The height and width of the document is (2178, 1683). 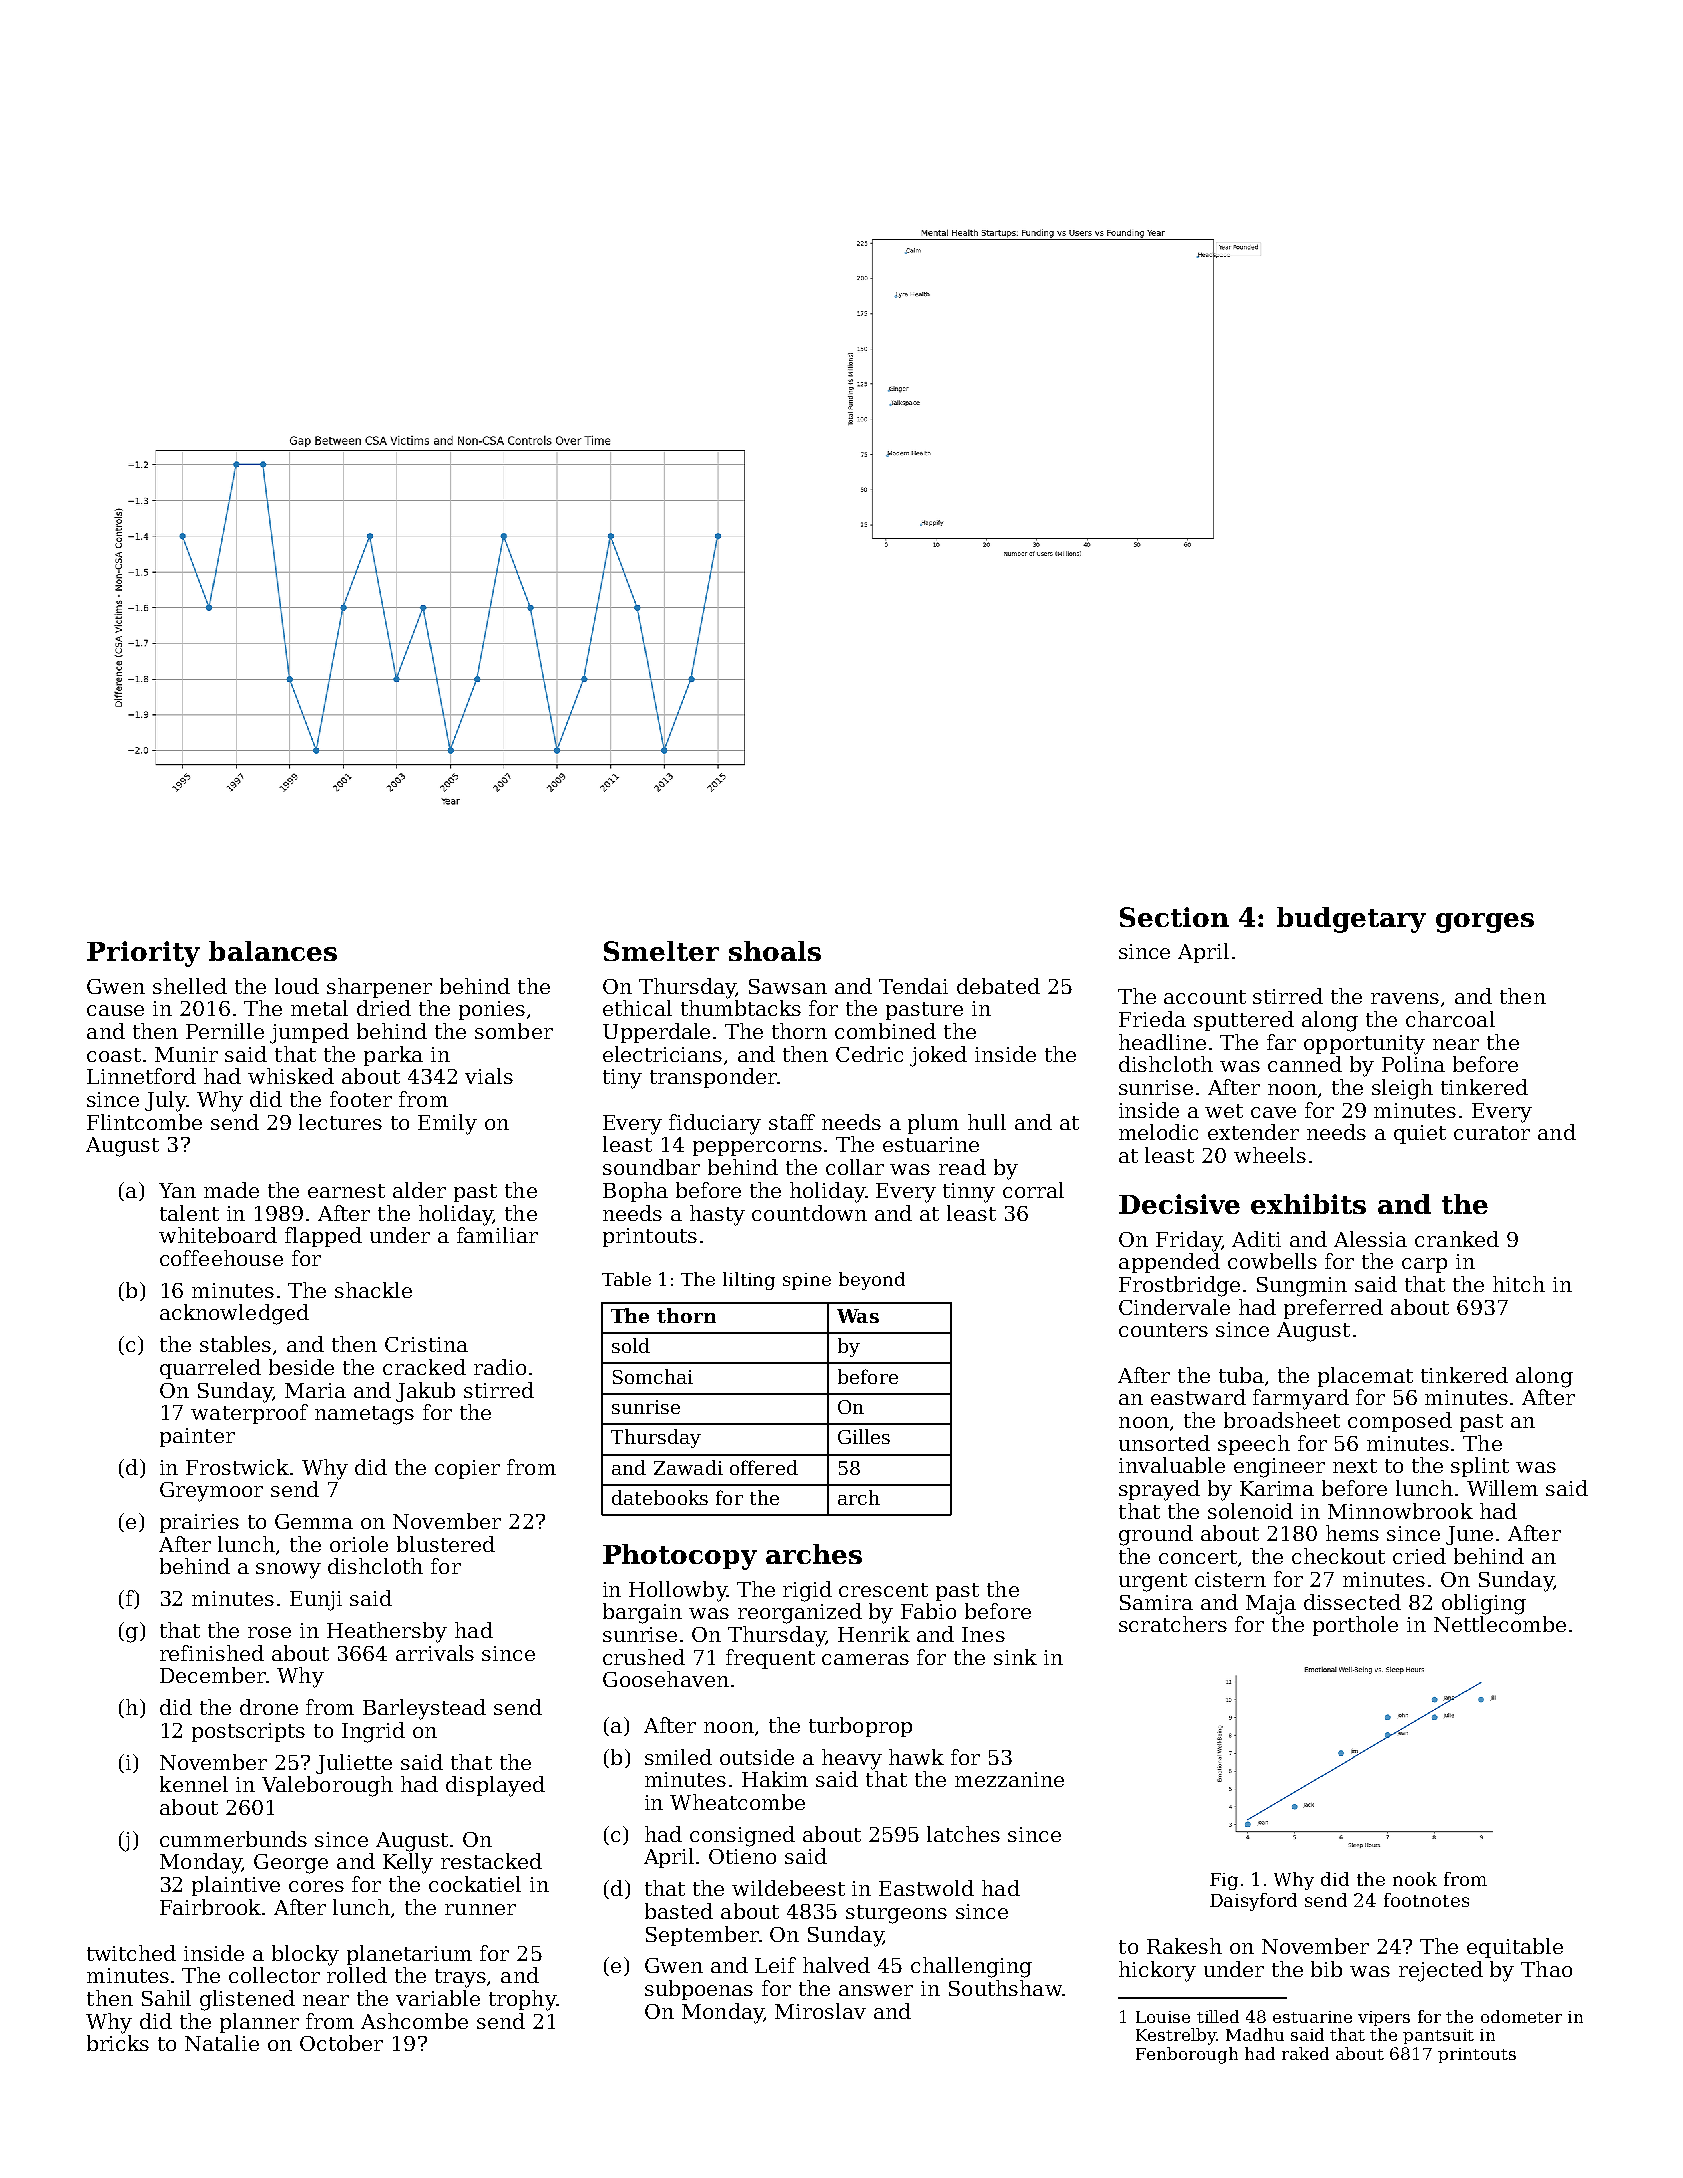 I want to click on Frostbridge, so click(x=1179, y=1286).
